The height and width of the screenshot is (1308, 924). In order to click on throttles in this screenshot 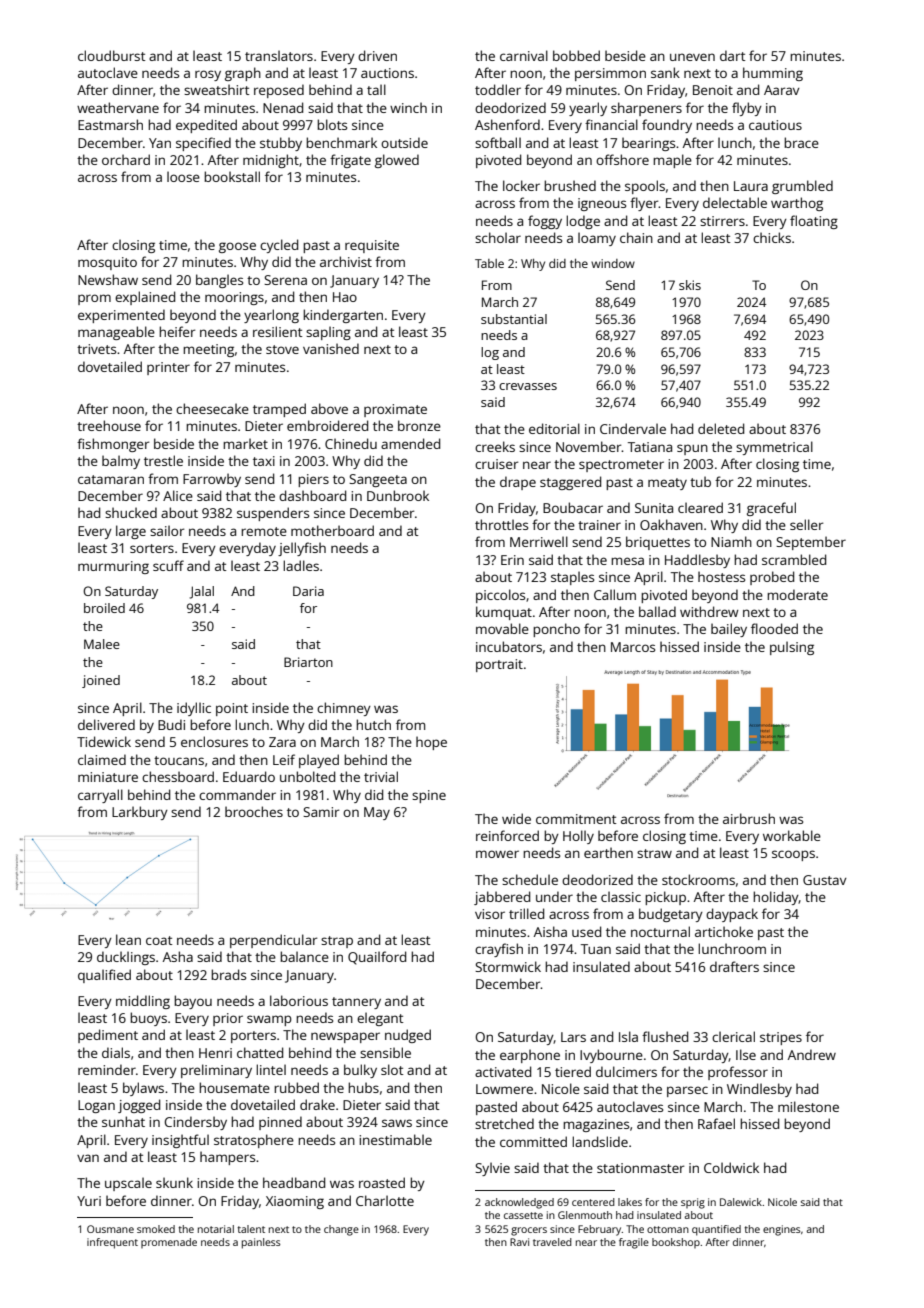, I will do `click(501, 524)`.
